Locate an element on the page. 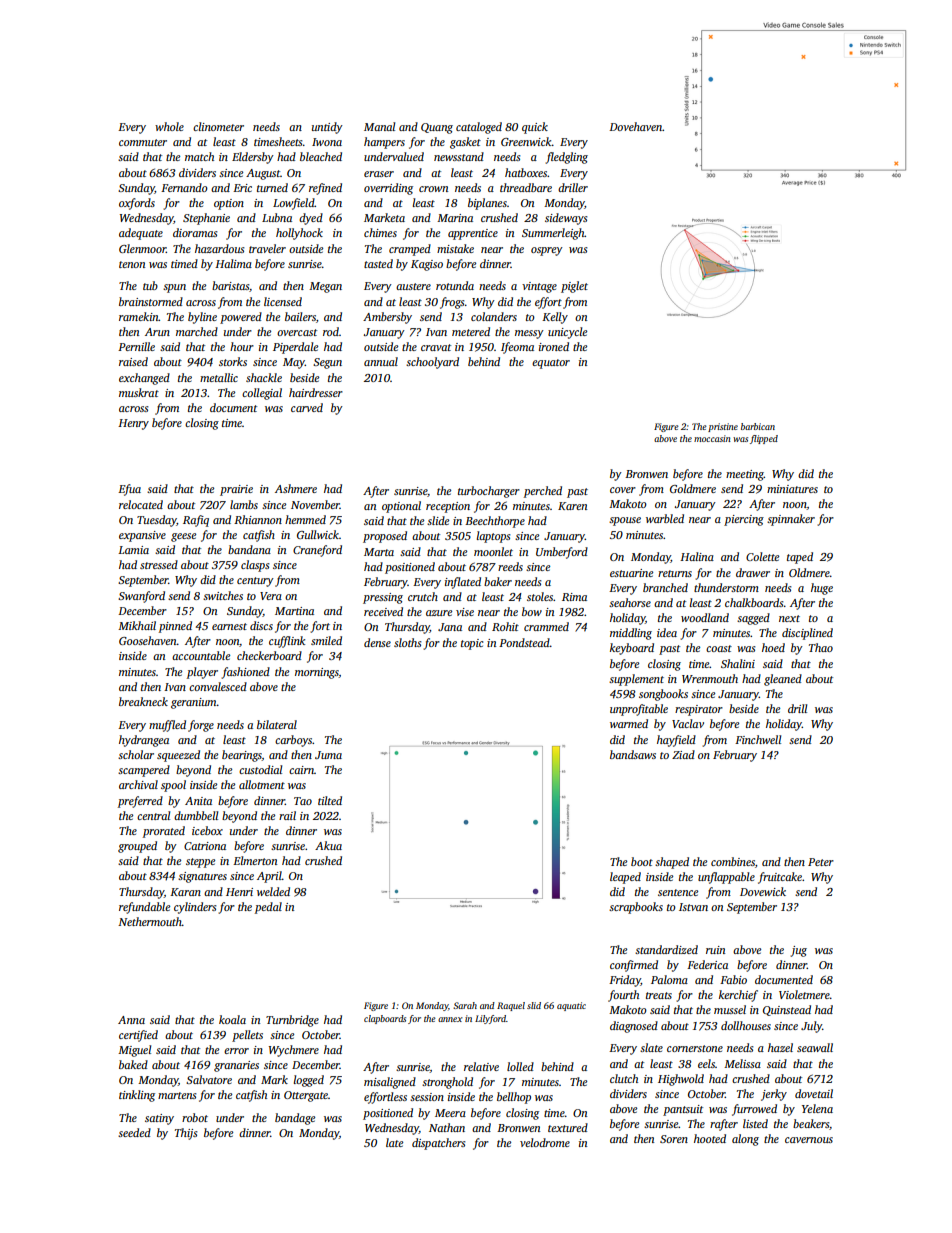  grouped is located at coordinates (137, 847).
